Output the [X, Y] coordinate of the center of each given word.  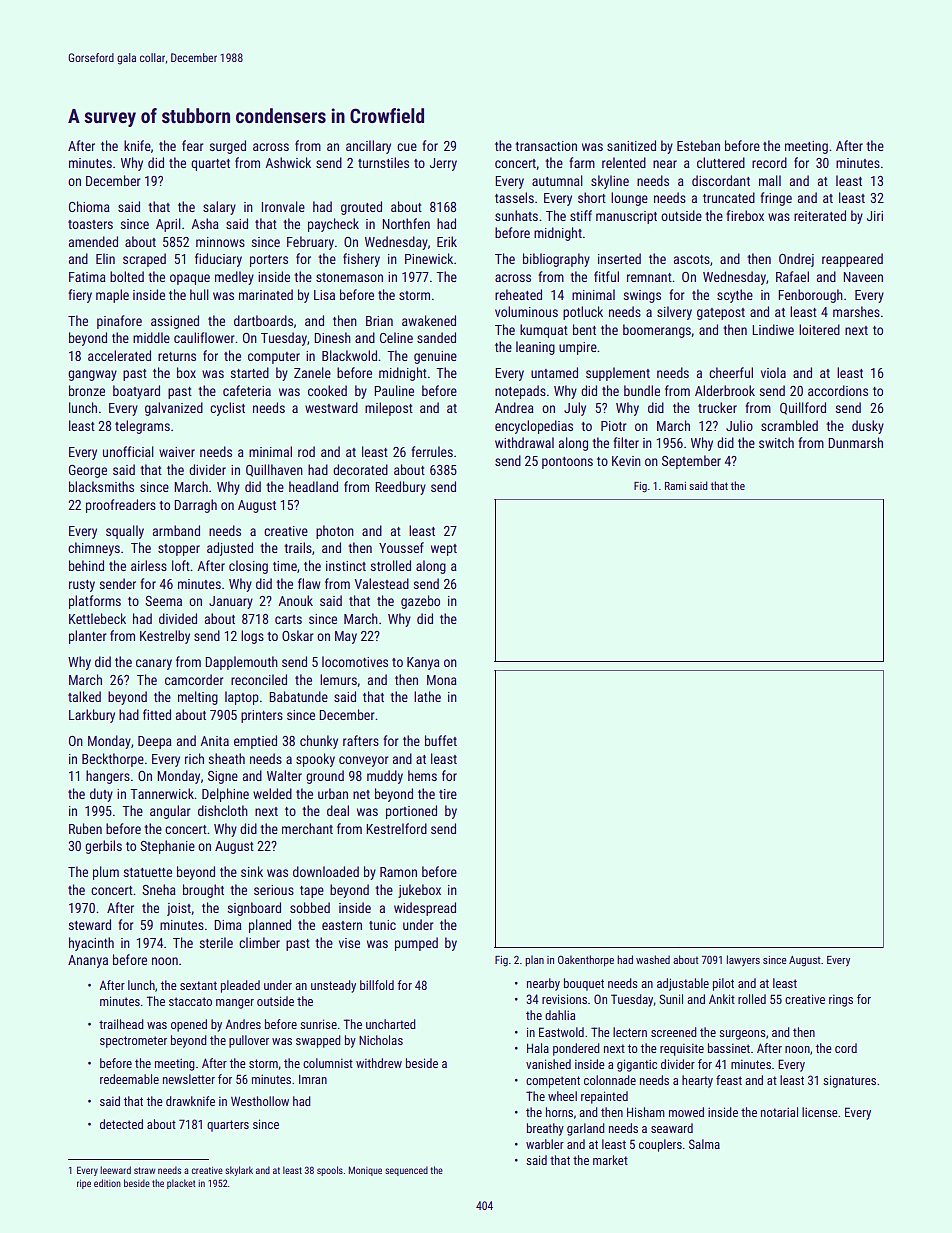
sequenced [406, 1171]
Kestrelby [165, 637]
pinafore [119, 322]
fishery [361, 260]
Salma [704, 1144]
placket [181, 1184]
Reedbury [400, 488]
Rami [675, 486]
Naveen [863, 277]
